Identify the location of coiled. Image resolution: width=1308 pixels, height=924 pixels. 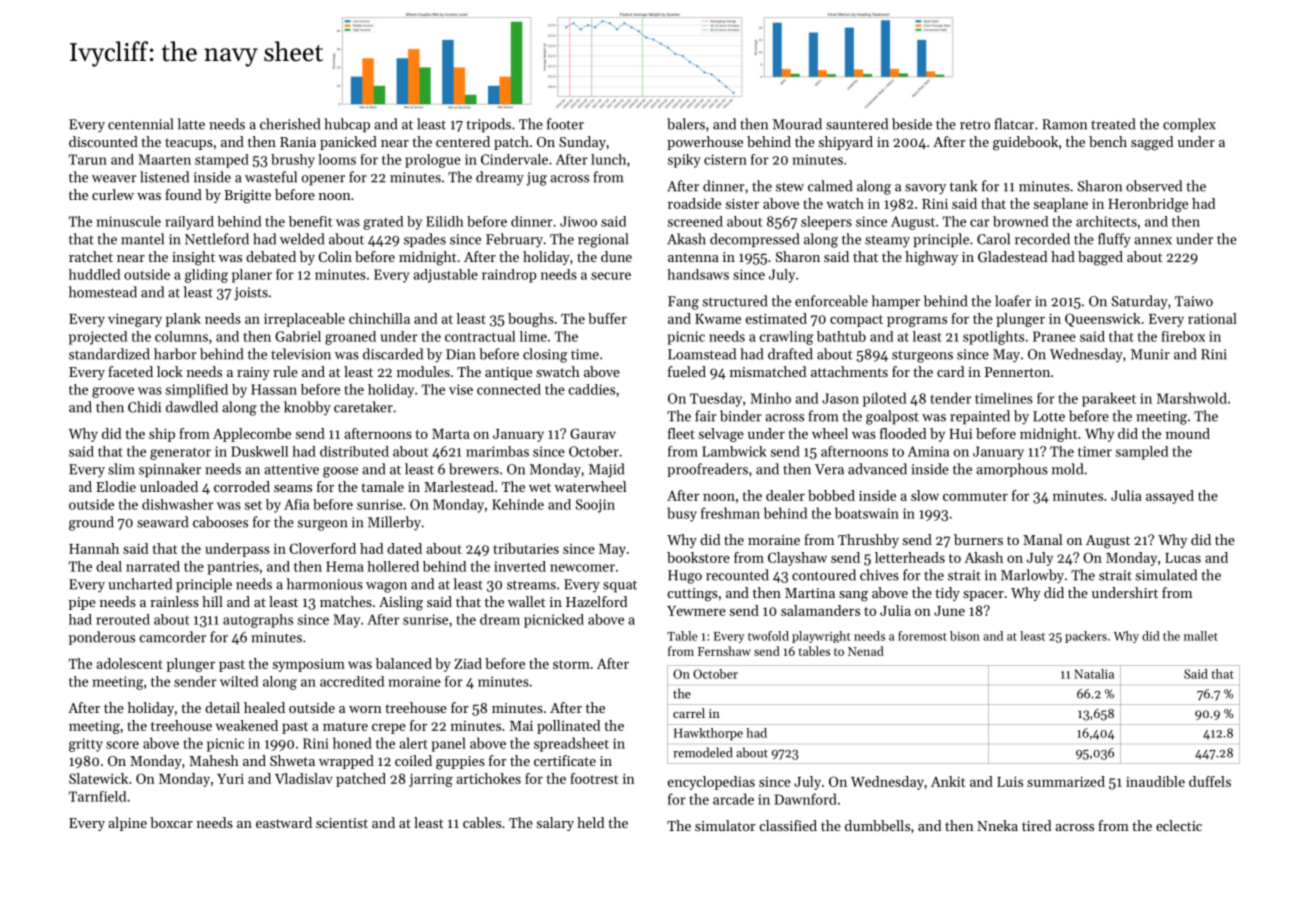
(413, 760).
